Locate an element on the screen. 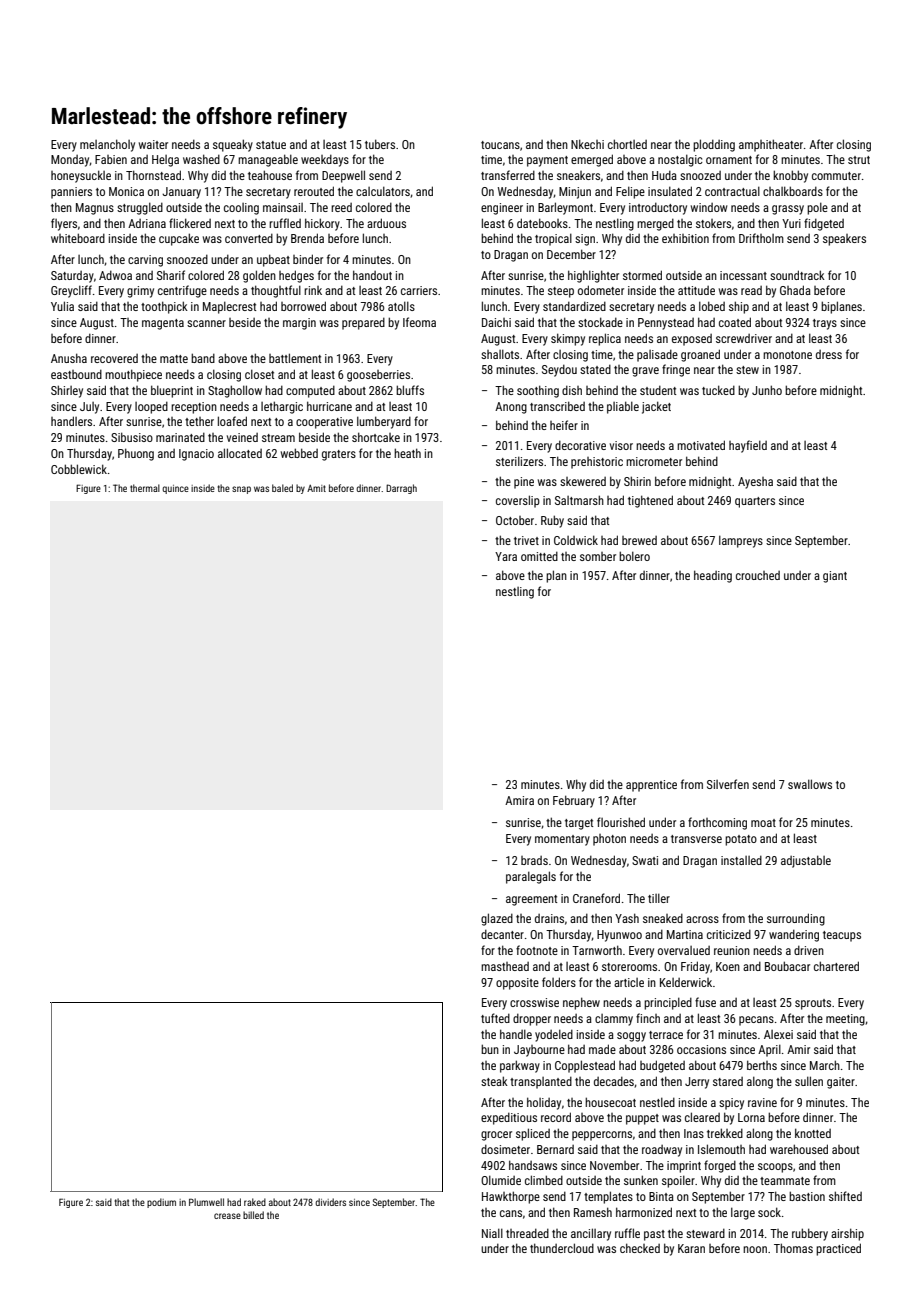 The width and height of the screenshot is (924, 1308). melancholy is located at coordinates (107, 145).
